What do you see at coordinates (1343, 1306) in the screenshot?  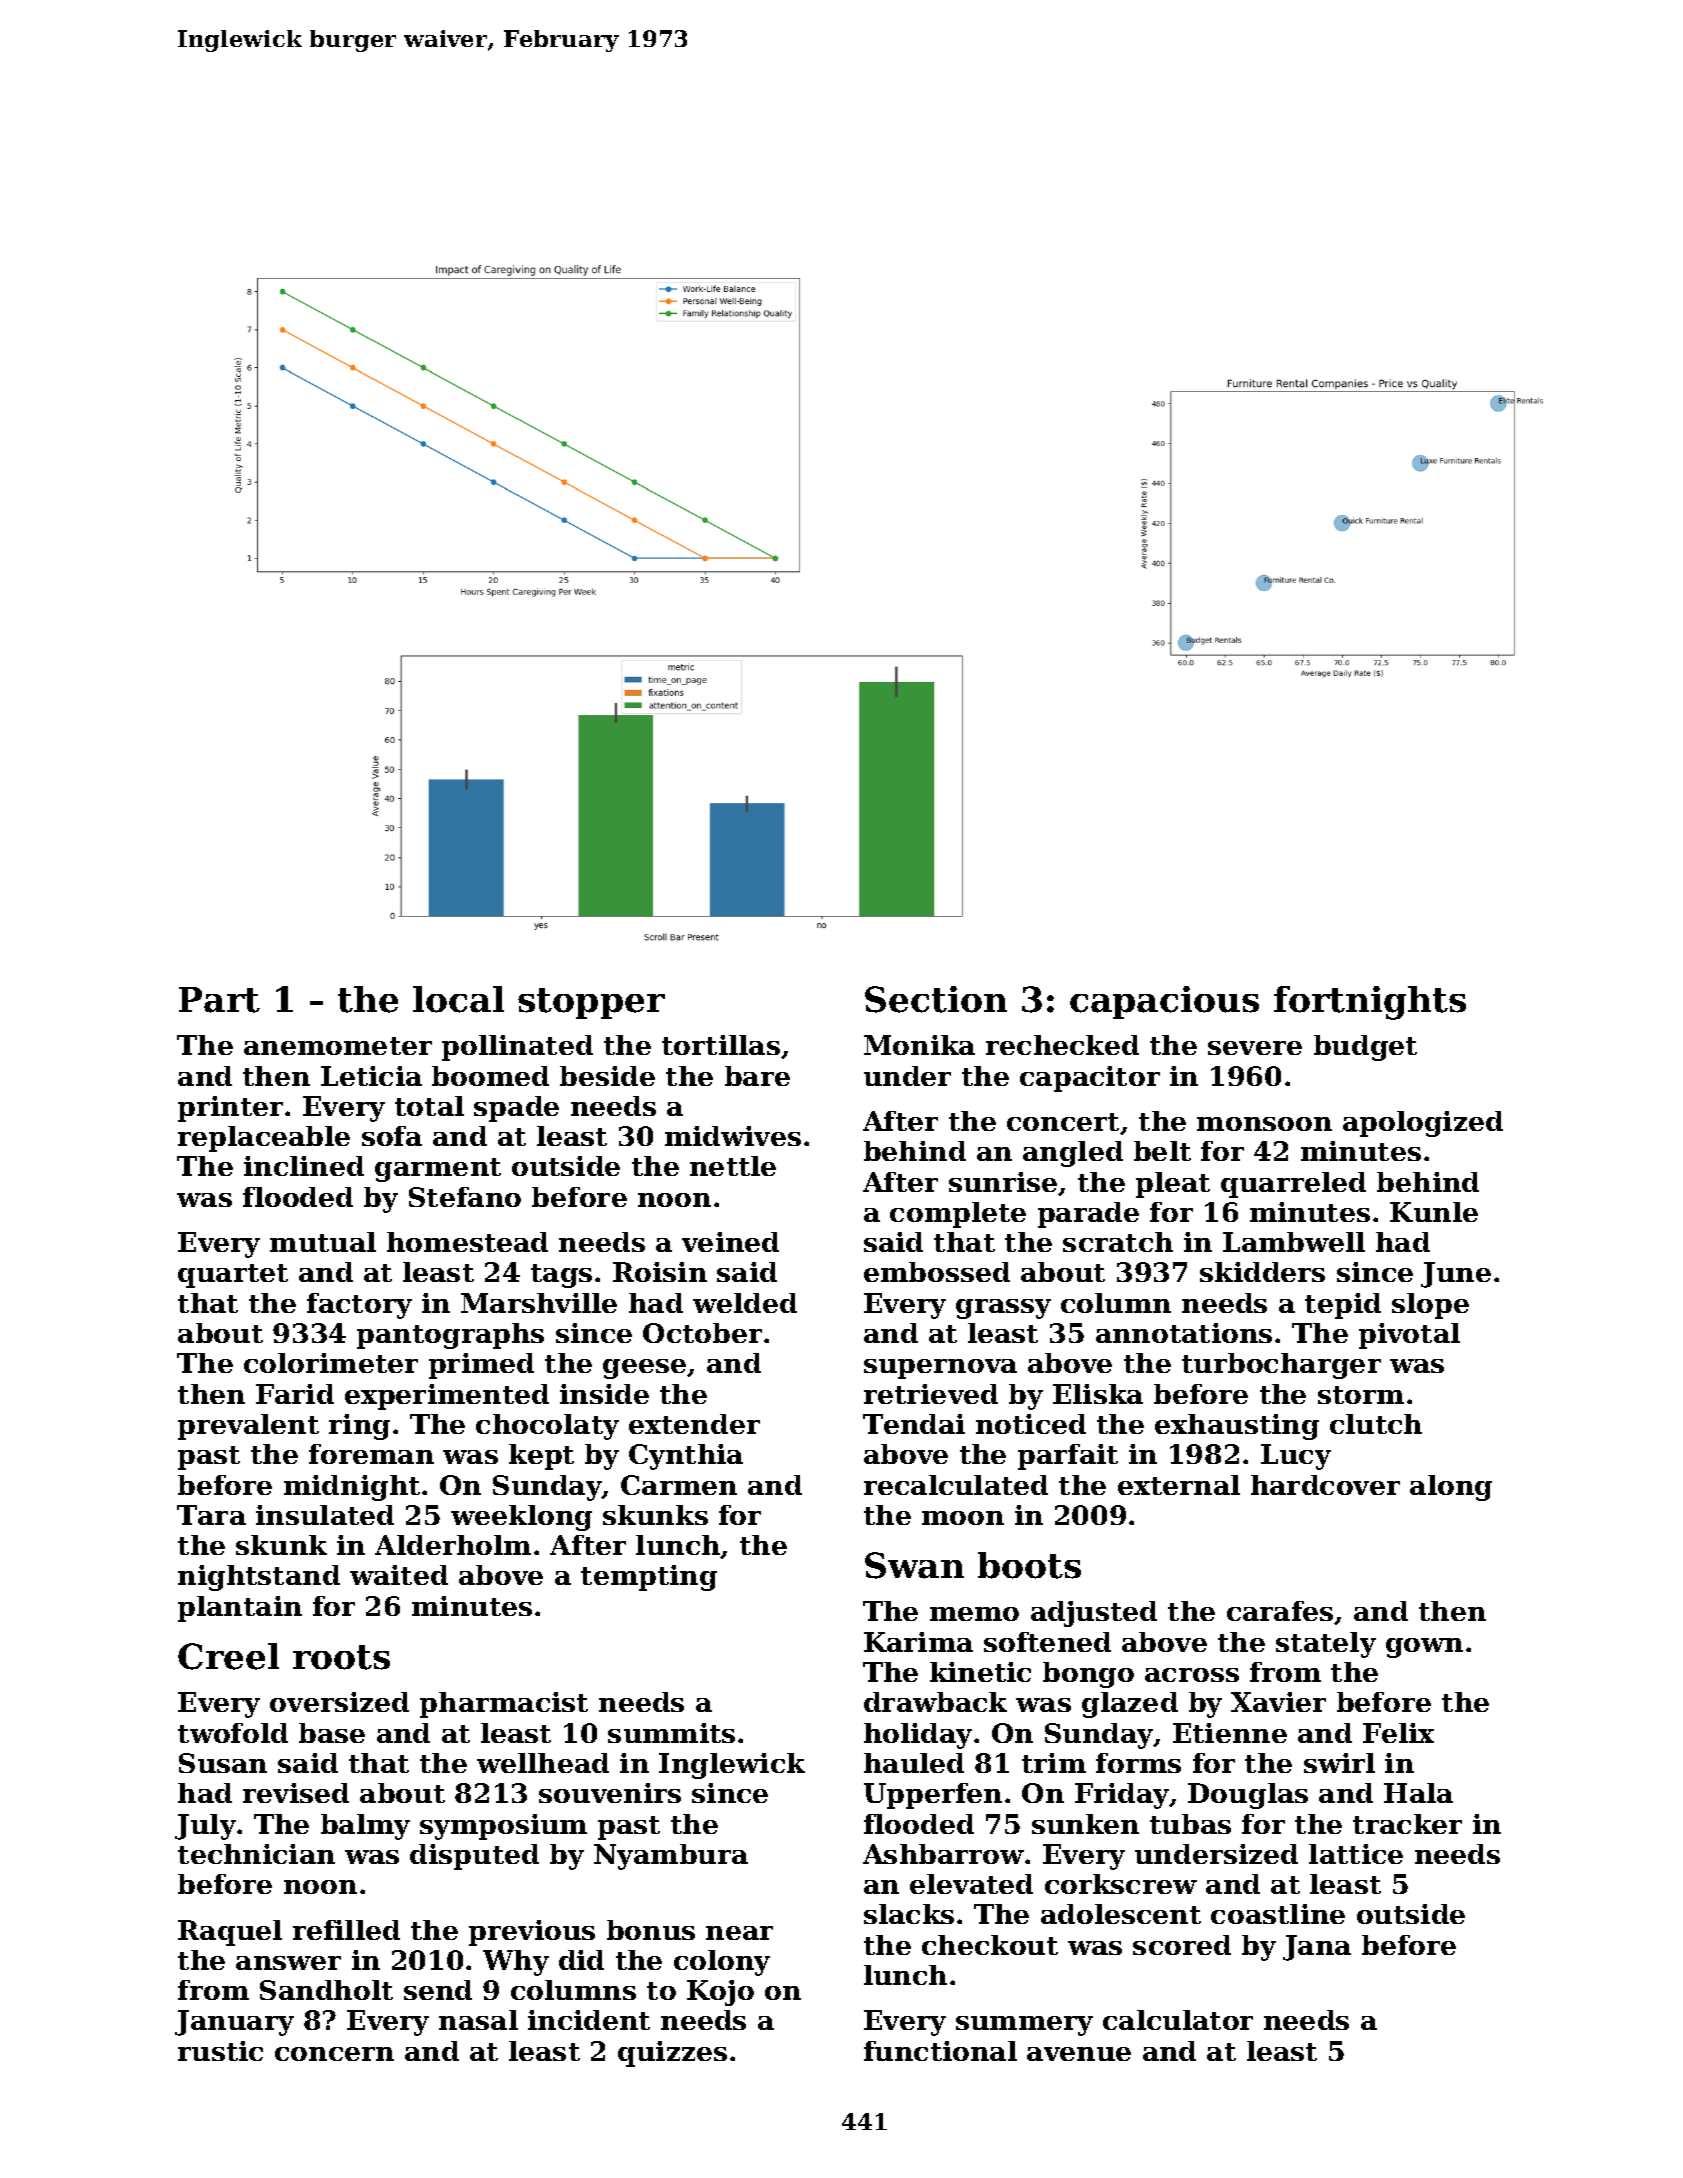 I see `tepid` at bounding box center [1343, 1306].
